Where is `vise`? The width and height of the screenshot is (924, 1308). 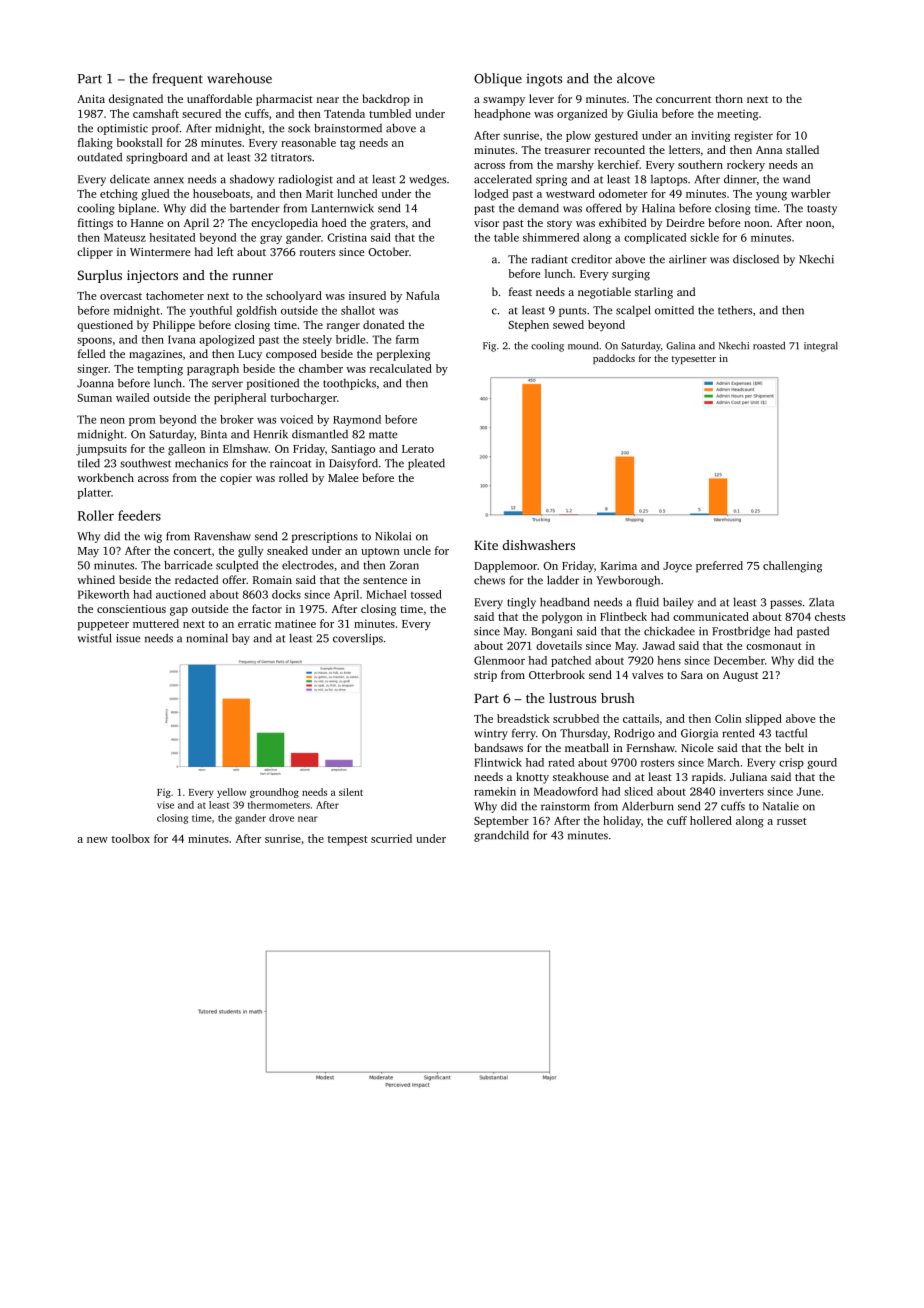 vise is located at coordinates (165, 805).
